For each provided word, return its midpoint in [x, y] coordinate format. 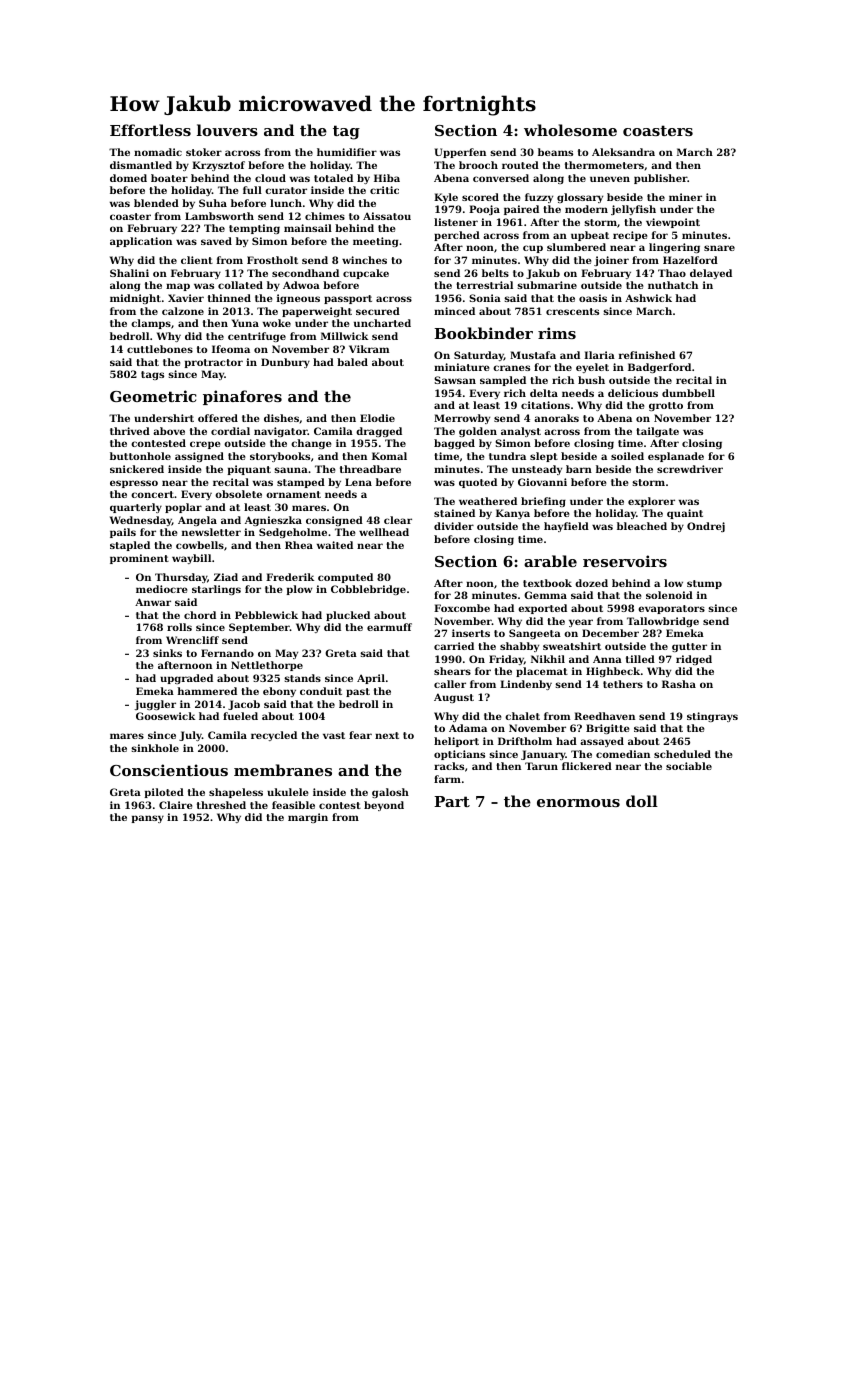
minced [454, 311]
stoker [204, 152]
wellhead [384, 532]
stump [704, 584]
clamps [151, 324]
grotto [666, 406]
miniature [461, 367]
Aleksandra [623, 152]
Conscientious [169, 770]
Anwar [153, 602]
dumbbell [688, 393]
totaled [333, 178]
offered [218, 418]
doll [642, 801]
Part [452, 801]
